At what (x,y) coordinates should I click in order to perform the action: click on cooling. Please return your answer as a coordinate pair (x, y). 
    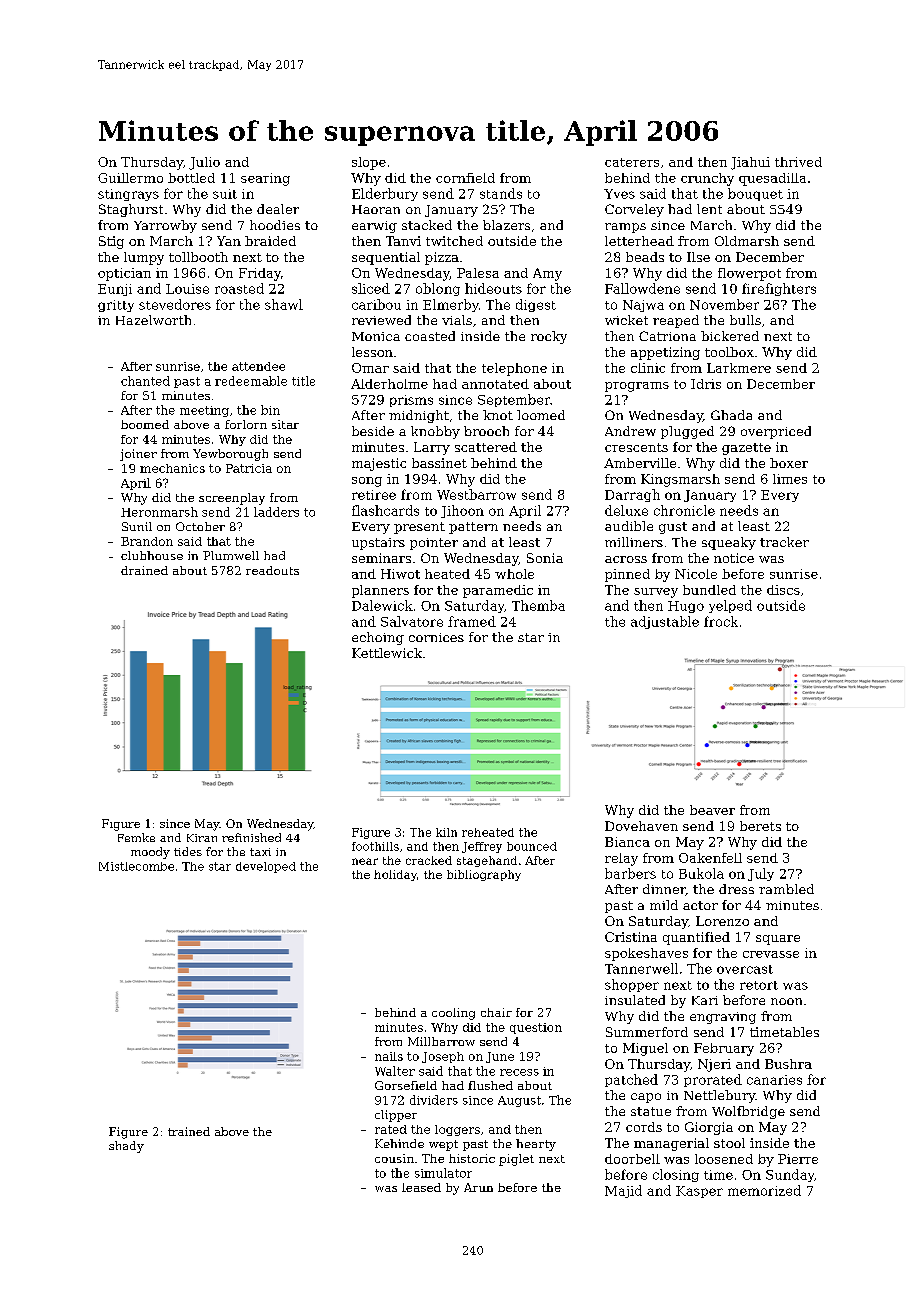
    Looking at the image, I should click on (453, 1014).
